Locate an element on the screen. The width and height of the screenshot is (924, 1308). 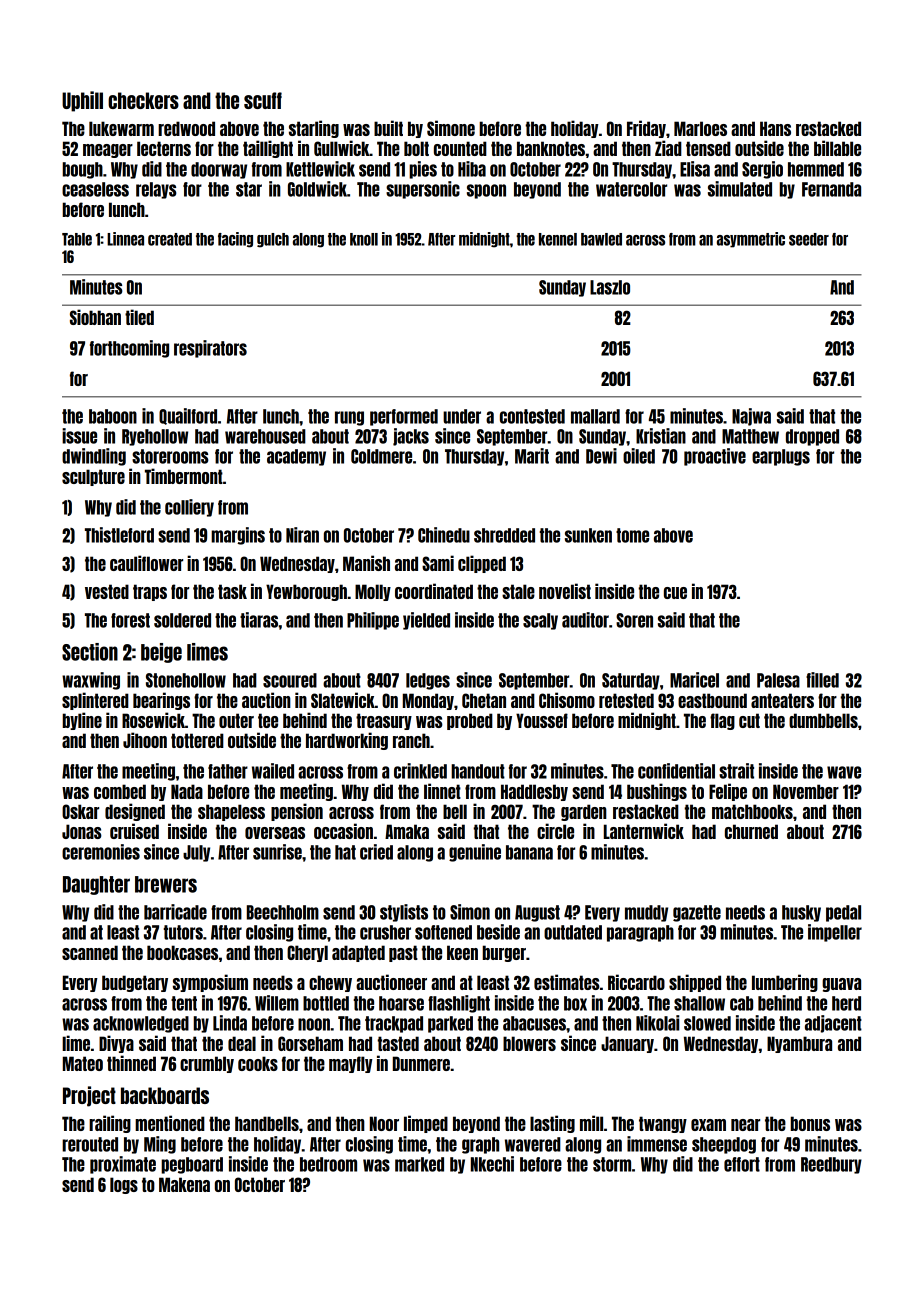
kennel is located at coordinates (558, 239).
